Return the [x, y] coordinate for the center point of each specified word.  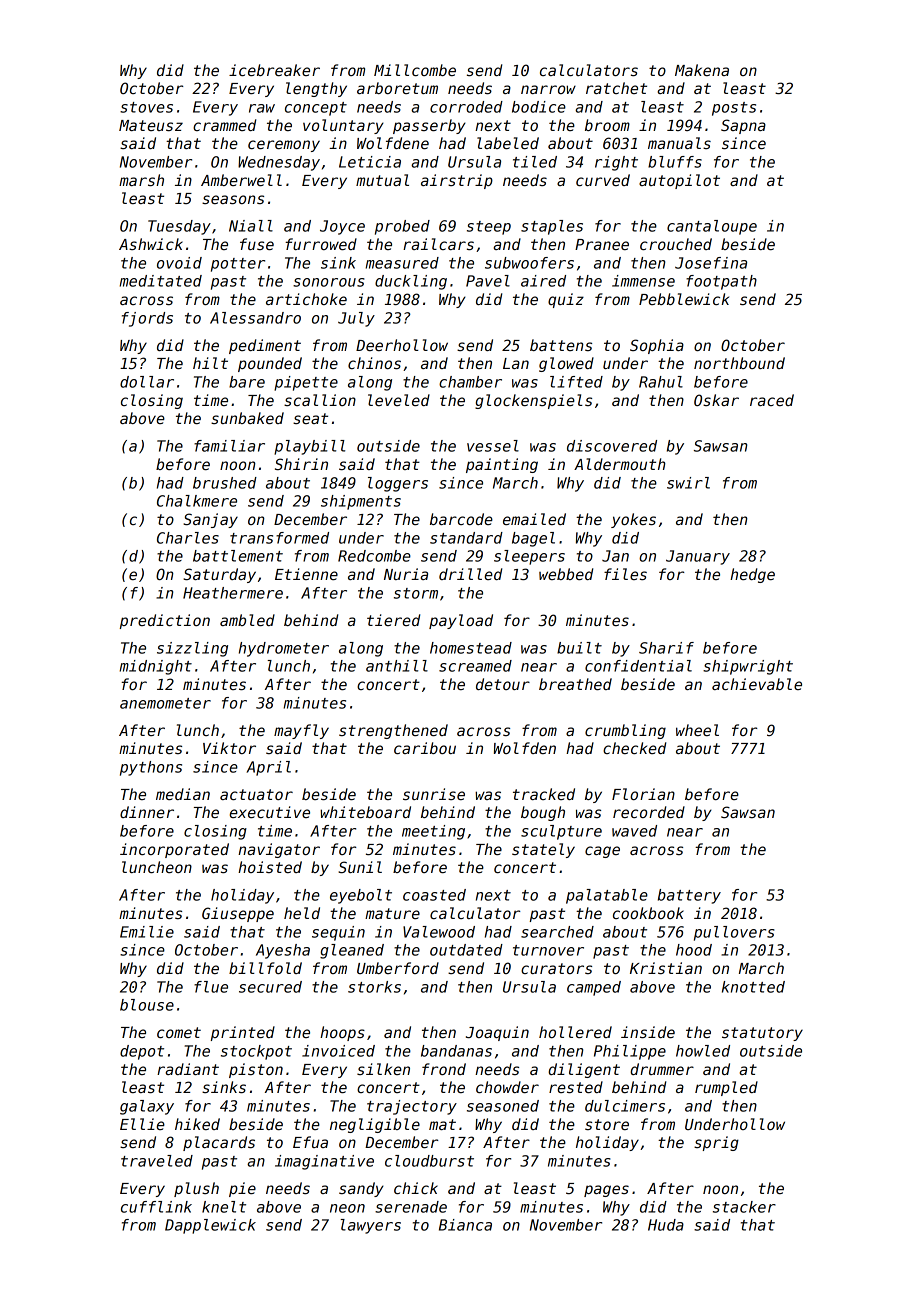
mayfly [301, 731]
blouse [147, 1005]
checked [634, 748]
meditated [160, 281]
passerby [429, 126]
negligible [375, 1125]
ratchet [616, 88]
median [183, 794]
